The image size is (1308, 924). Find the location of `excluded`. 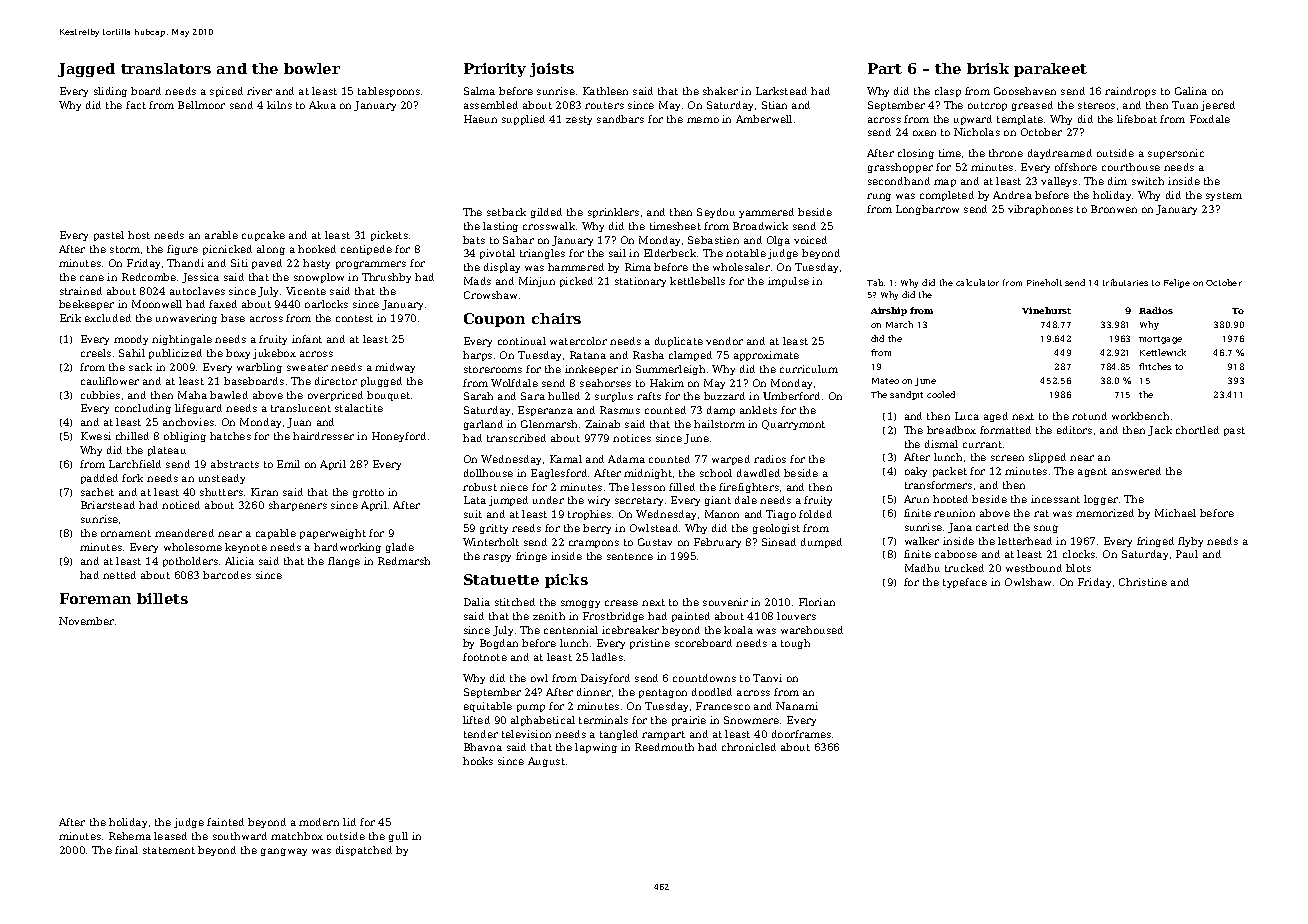

excluded is located at coordinates (108, 318).
